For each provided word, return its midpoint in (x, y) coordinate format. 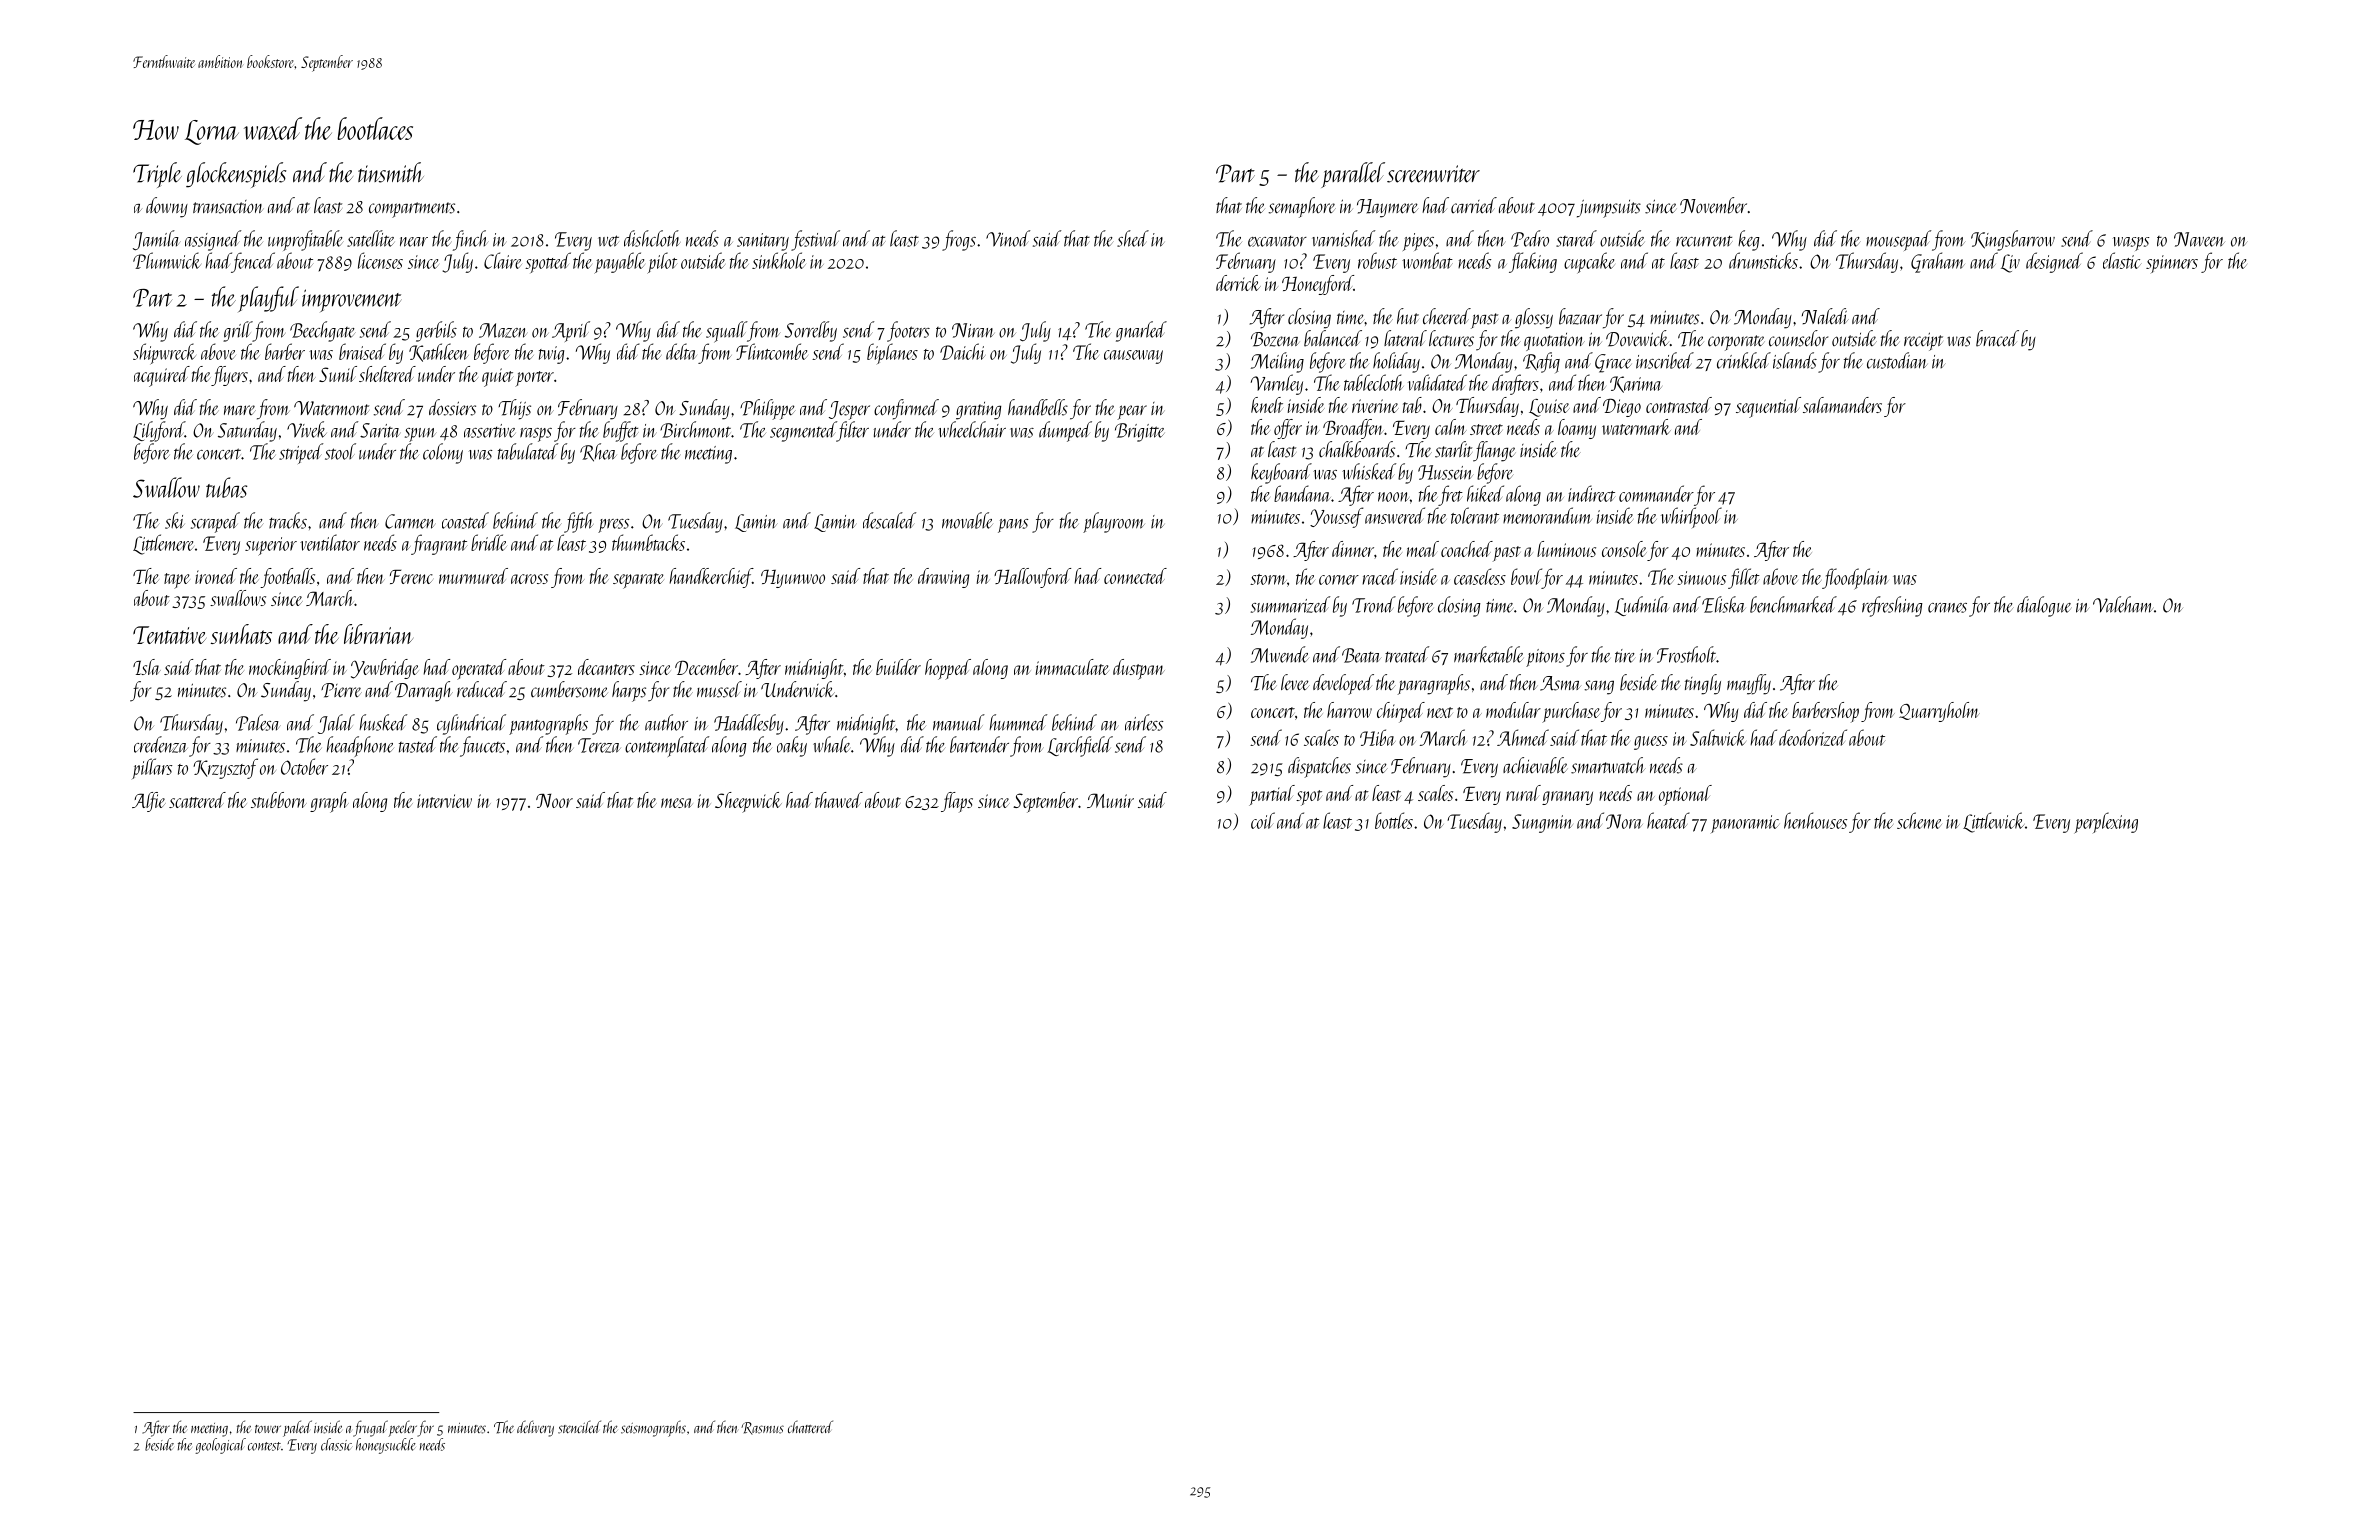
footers (908, 331)
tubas (226, 487)
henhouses (1815, 820)
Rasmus (762, 1428)
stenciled (579, 1427)
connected (1135, 576)
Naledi (1825, 316)
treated (1407, 654)
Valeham (2123, 604)
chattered (810, 1426)
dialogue (2044, 606)
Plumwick (167, 260)
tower (268, 1429)
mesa (677, 803)
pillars (152, 768)
